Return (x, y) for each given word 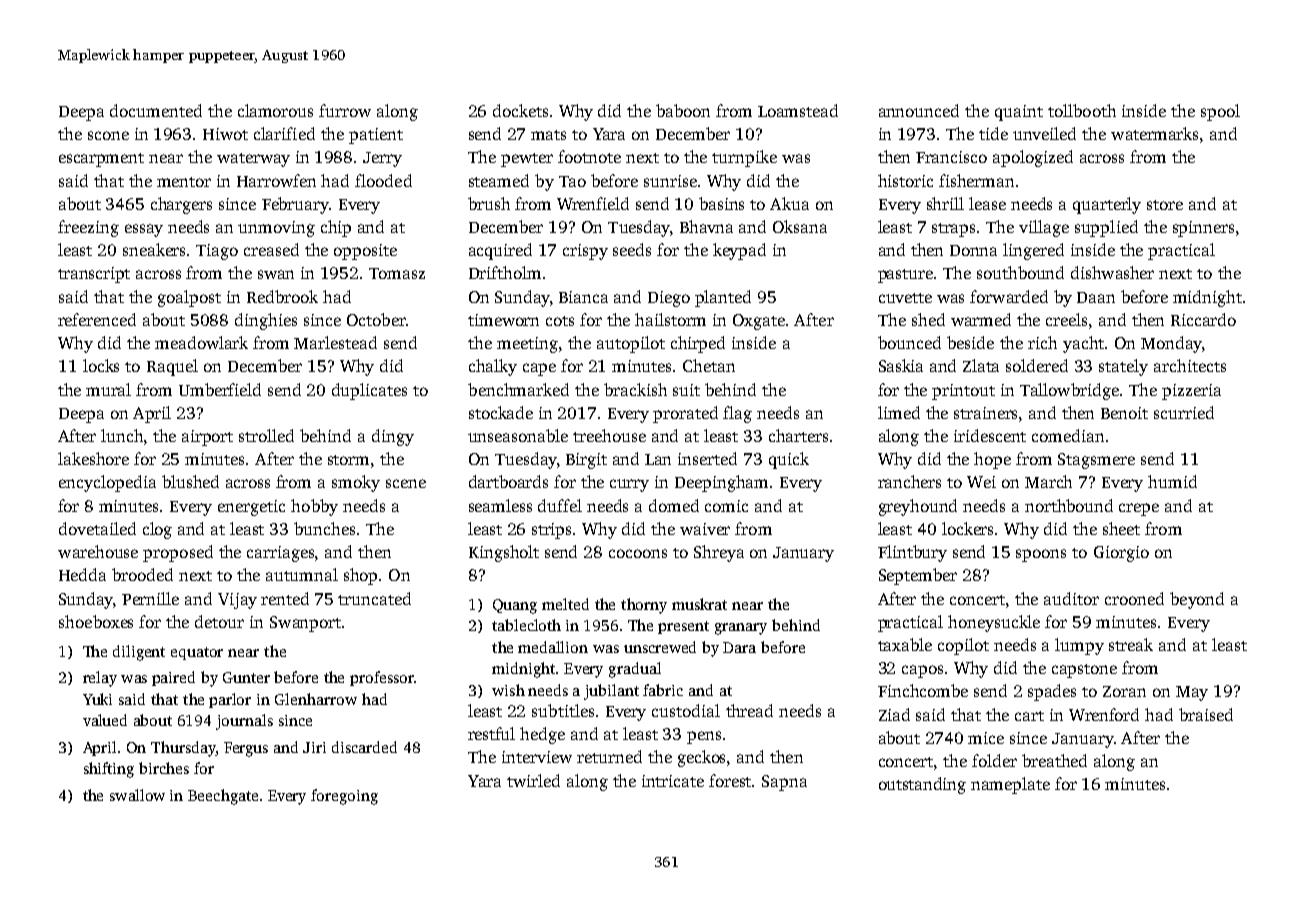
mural (108, 389)
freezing (88, 228)
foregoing (344, 797)
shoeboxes (96, 621)
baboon (683, 110)
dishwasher (1112, 272)
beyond (1197, 600)
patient (376, 136)
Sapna (784, 783)
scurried (1184, 412)
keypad (739, 251)
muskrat (699, 604)
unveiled (1044, 133)
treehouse (609, 435)
